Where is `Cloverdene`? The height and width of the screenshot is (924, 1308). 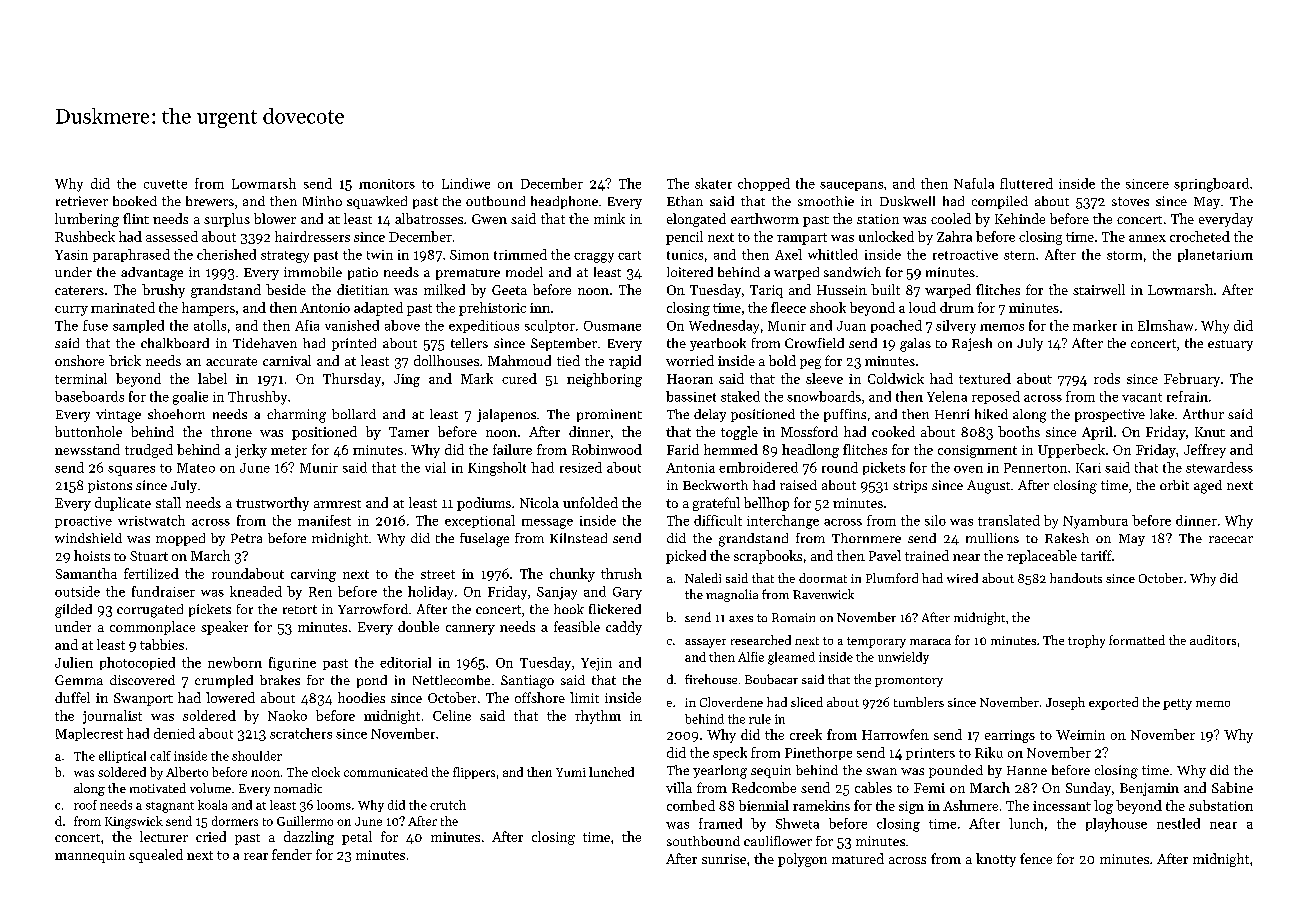
Cloverdene is located at coordinates (731, 702).
